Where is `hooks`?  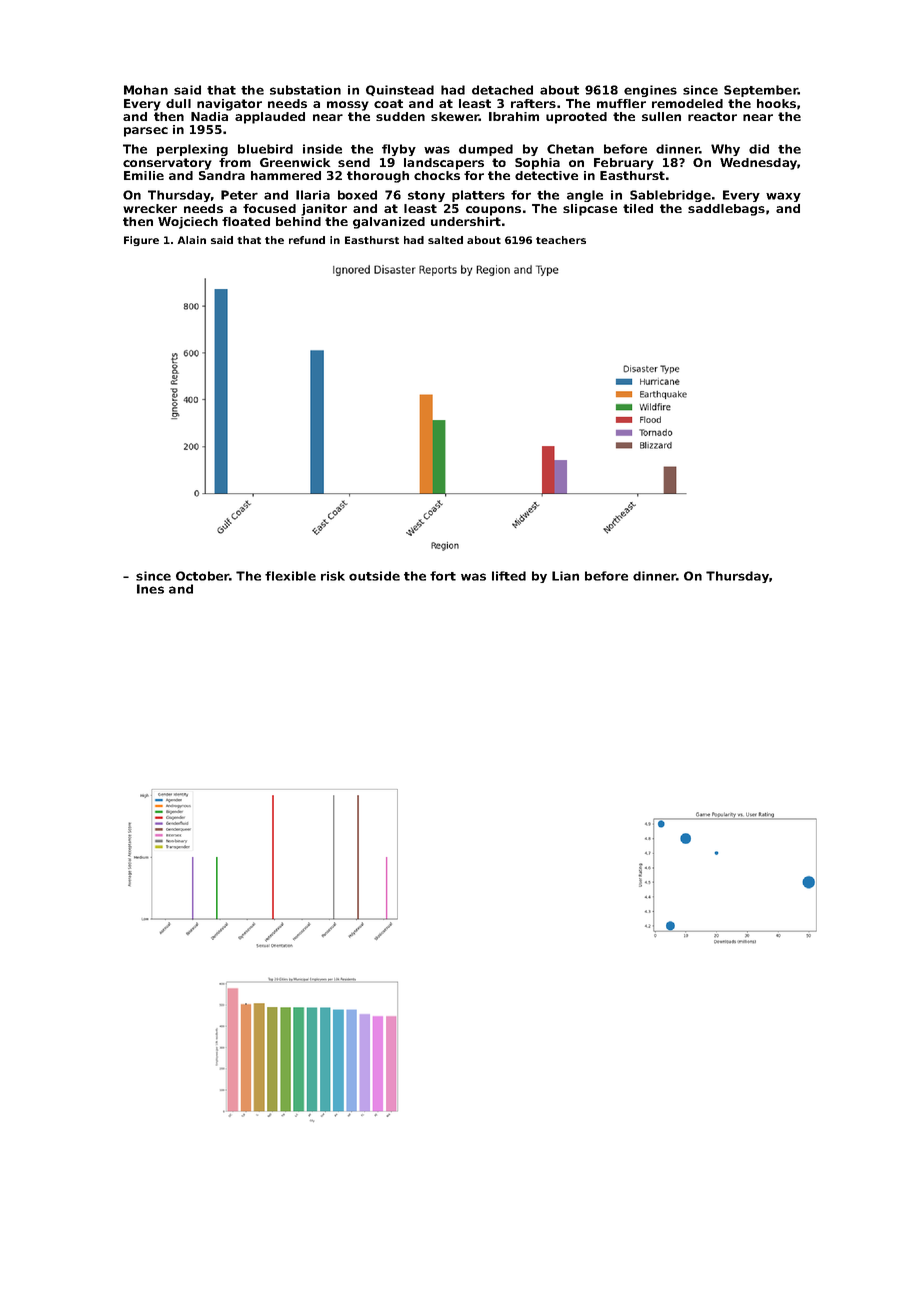 hooks is located at coordinates (776, 103).
